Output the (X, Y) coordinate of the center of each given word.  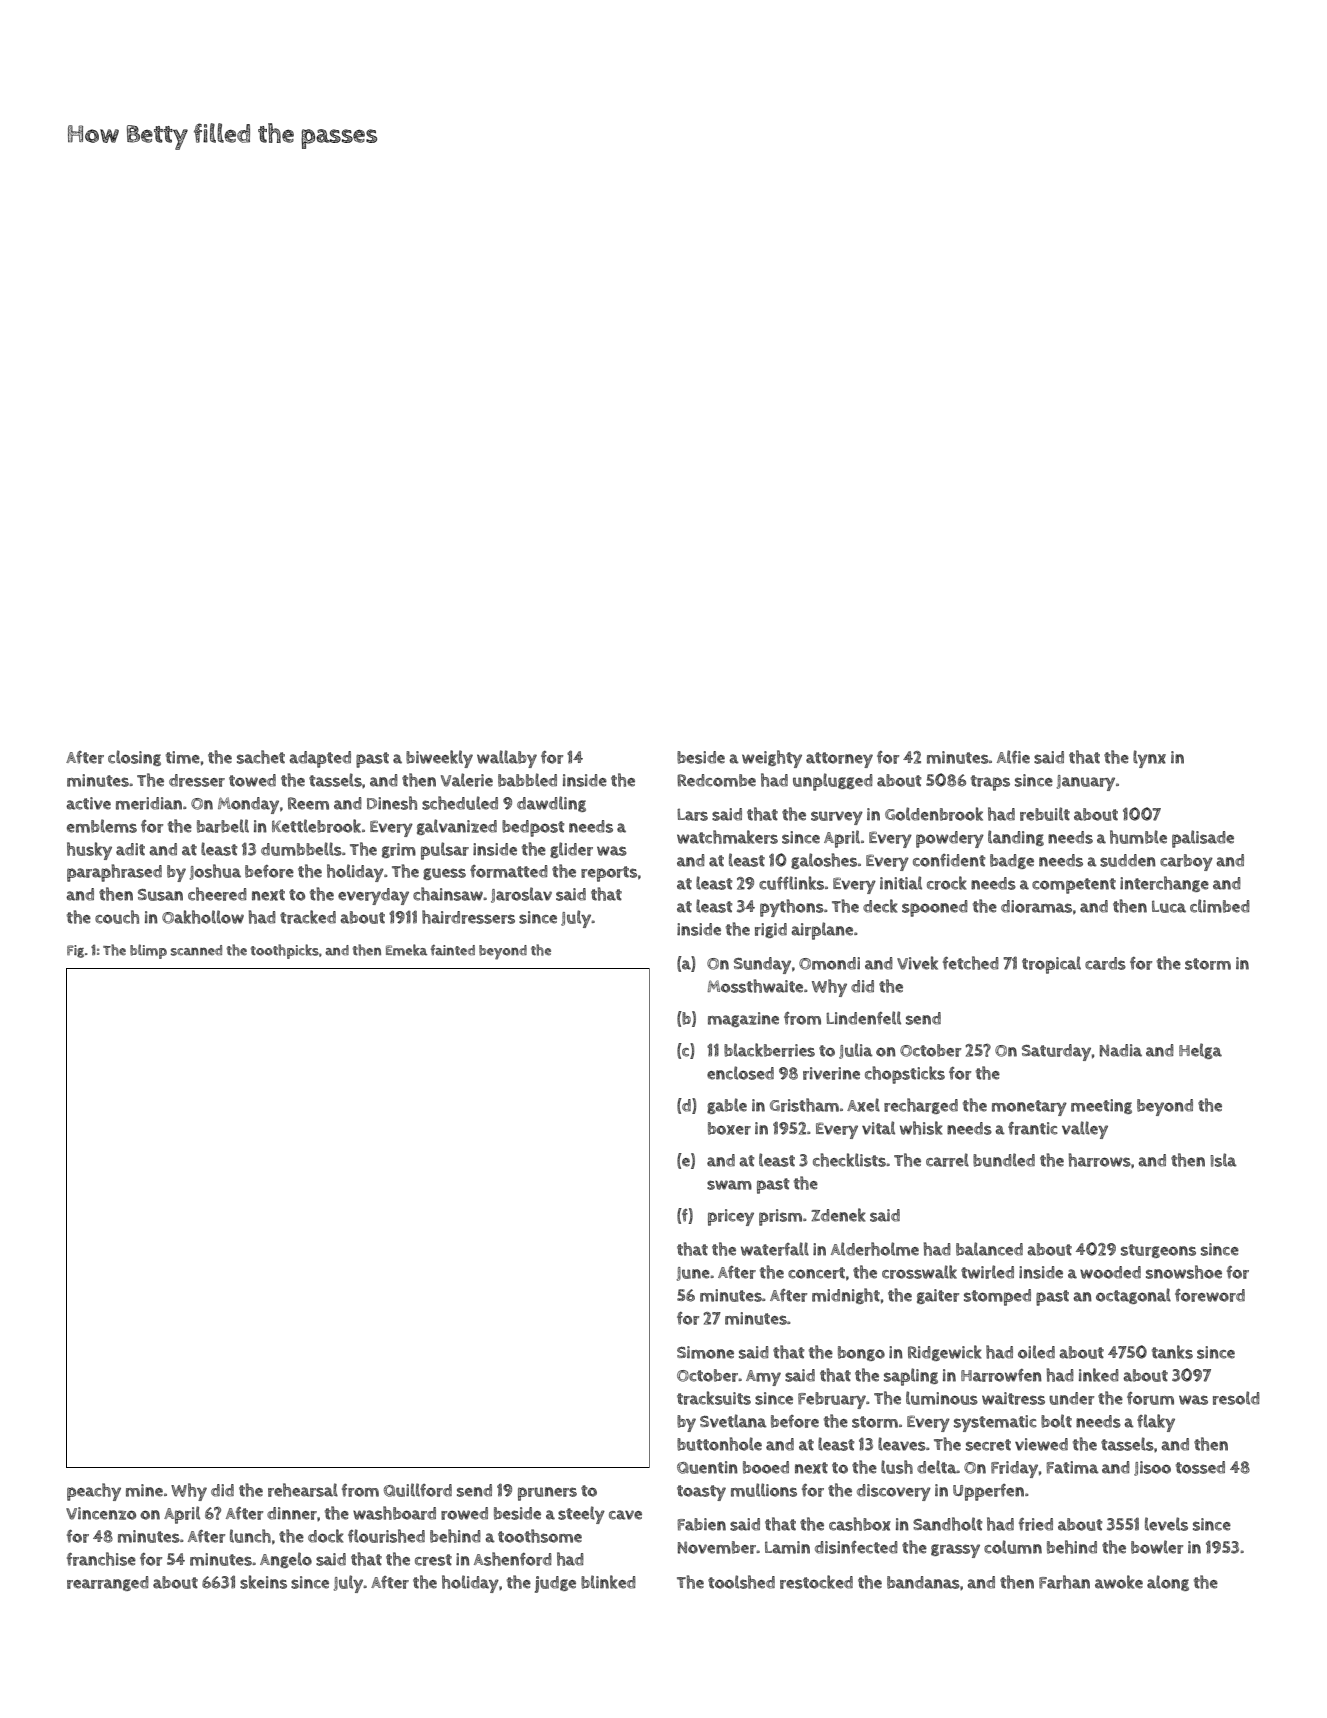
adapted (320, 759)
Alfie (1013, 757)
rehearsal (303, 1490)
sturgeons (1158, 1251)
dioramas (1036, 906)
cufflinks (791, 883)
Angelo (286, 1560)
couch (117, 917)
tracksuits (714, 1398)
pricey (731, 1217)
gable (727, 1106)
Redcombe (716, 780)
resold (1236, 1398)
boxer (729, 1128)
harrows (1100, 1160)
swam (729, 1185)
